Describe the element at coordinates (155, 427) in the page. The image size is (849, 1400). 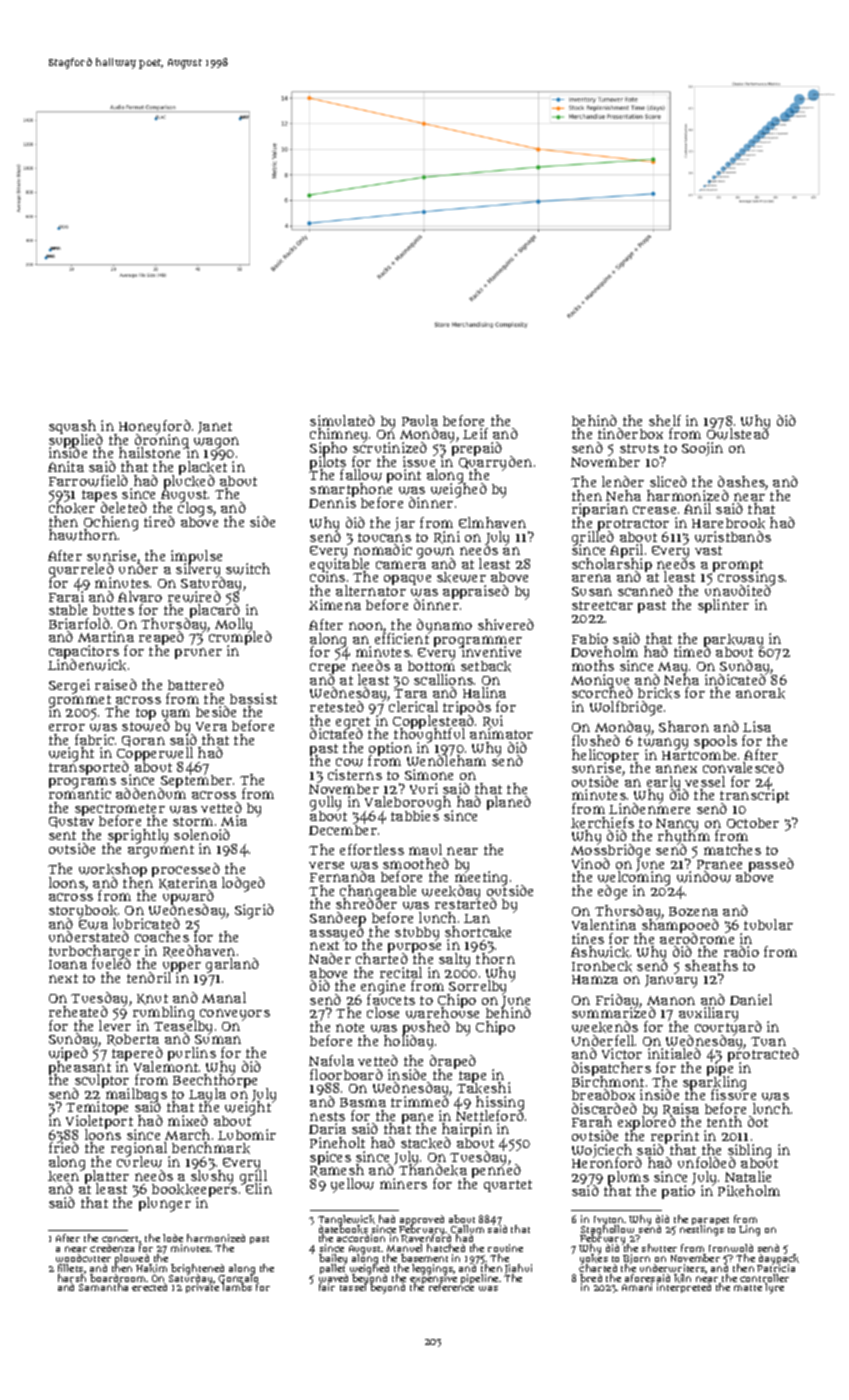
I see `Honeyford` at that location.
